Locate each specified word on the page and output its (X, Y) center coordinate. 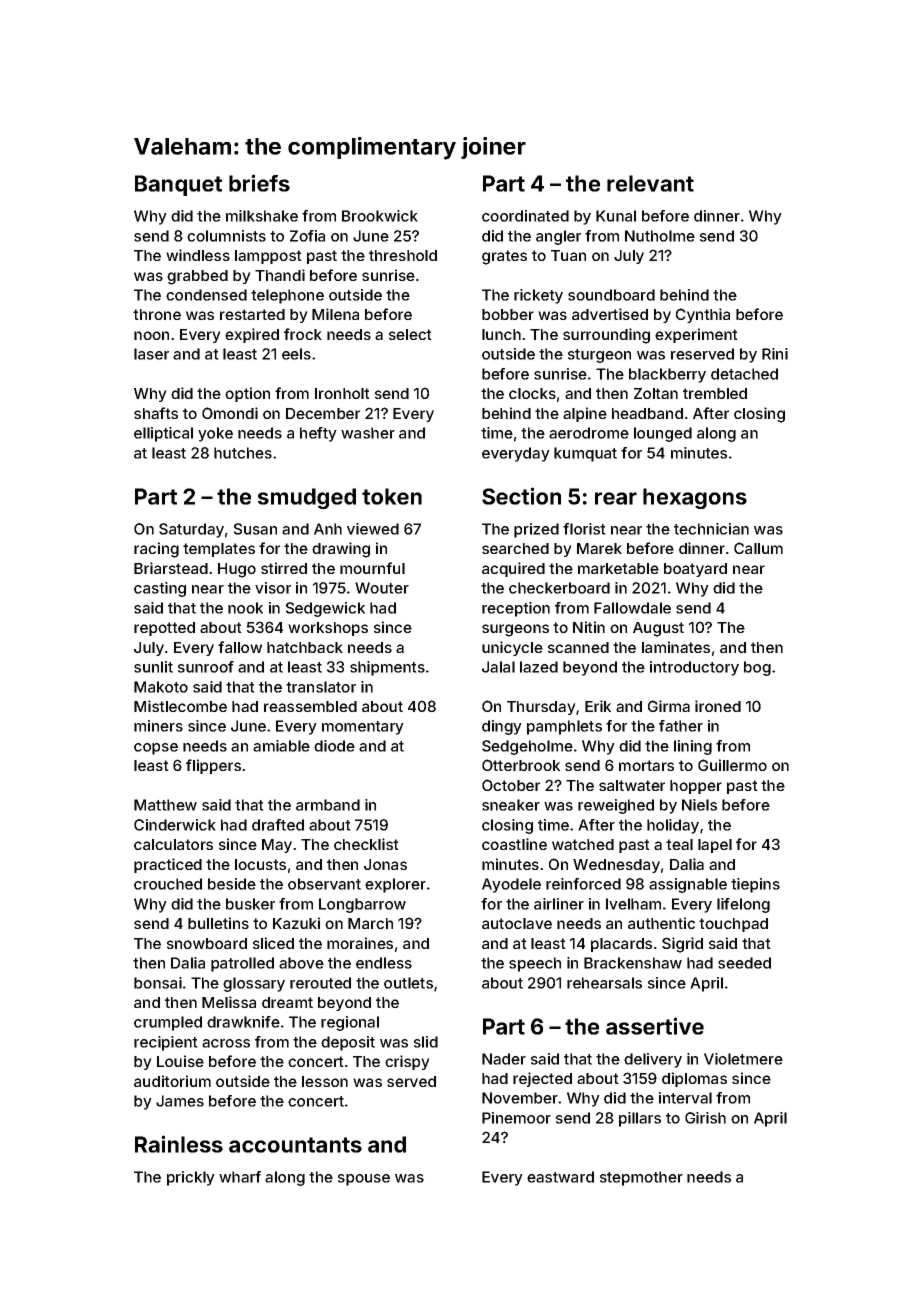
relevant (650, 183)
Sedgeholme (527, 747)
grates (504, 257)
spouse (364, 1180)
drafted (278, 825)
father (681, 726)
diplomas (694, 1079)
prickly (191, 1178)
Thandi (280, 275)
